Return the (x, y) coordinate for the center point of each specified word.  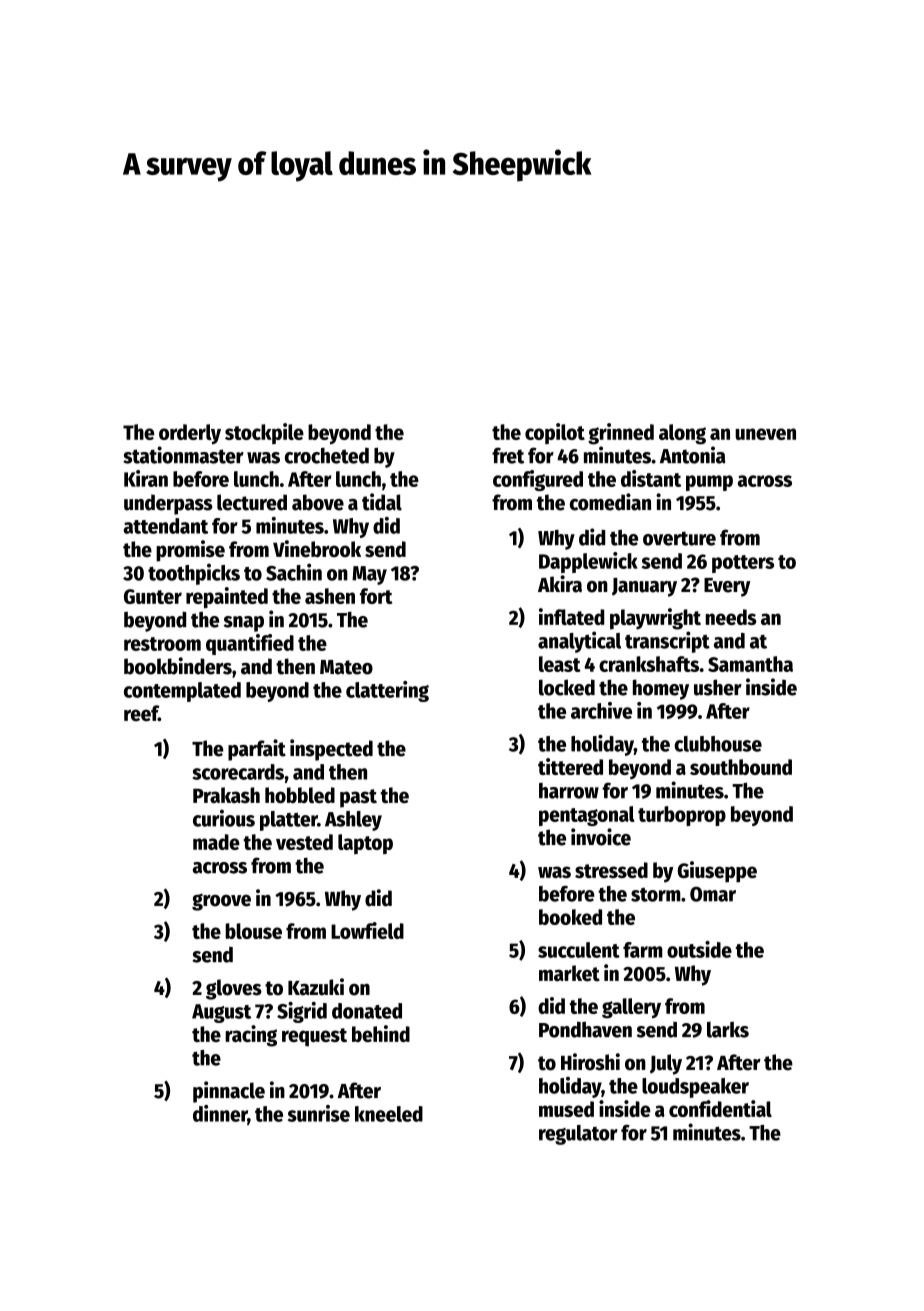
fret (508, 455)
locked (567, 687)
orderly (190, 434)
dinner (220, 1114)
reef (141, 713)
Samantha (750, 664)
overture (679, 538)
